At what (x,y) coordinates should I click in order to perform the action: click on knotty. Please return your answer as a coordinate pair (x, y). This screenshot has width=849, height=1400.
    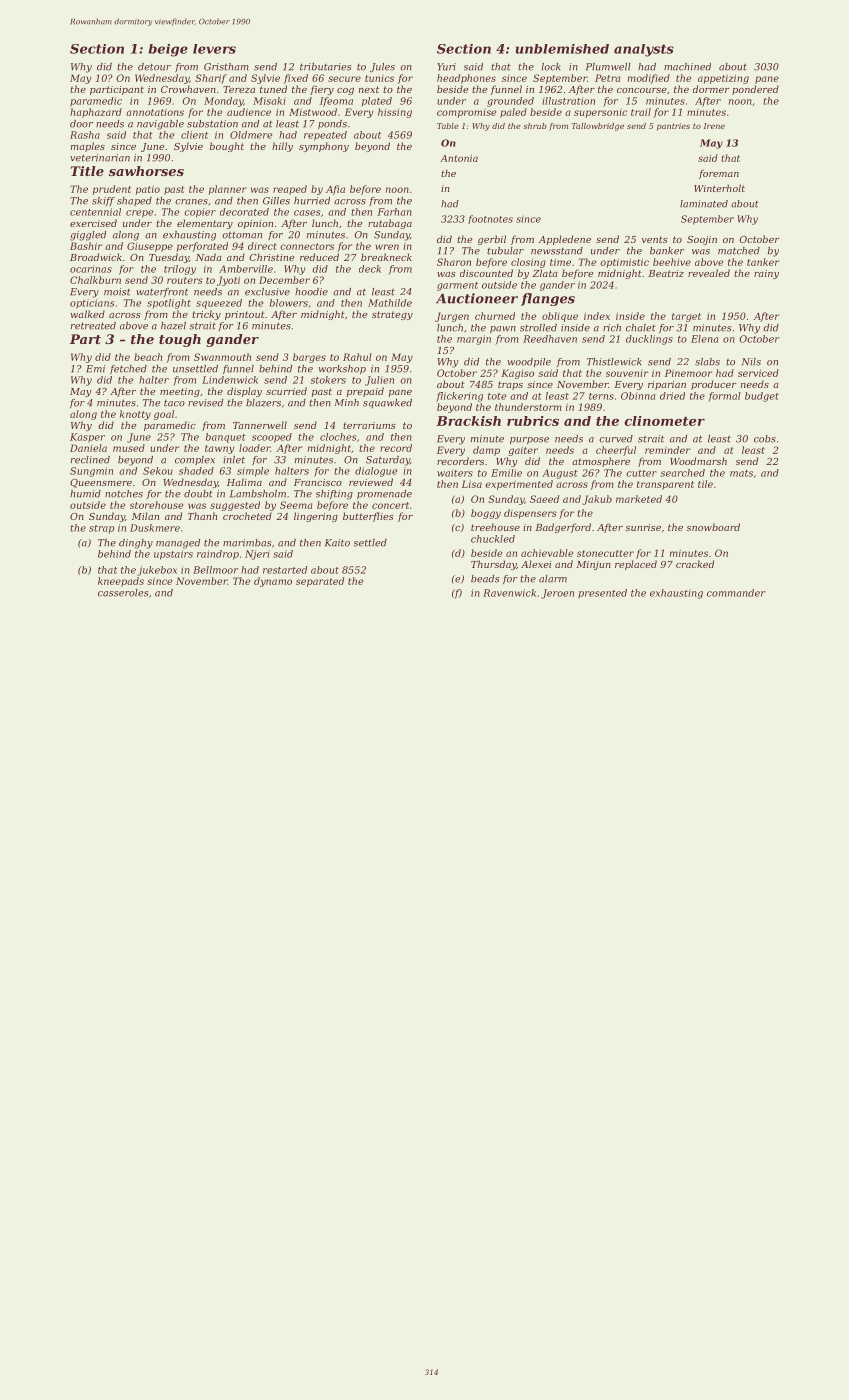
    Looking at the image, I should click on (135, 415).
